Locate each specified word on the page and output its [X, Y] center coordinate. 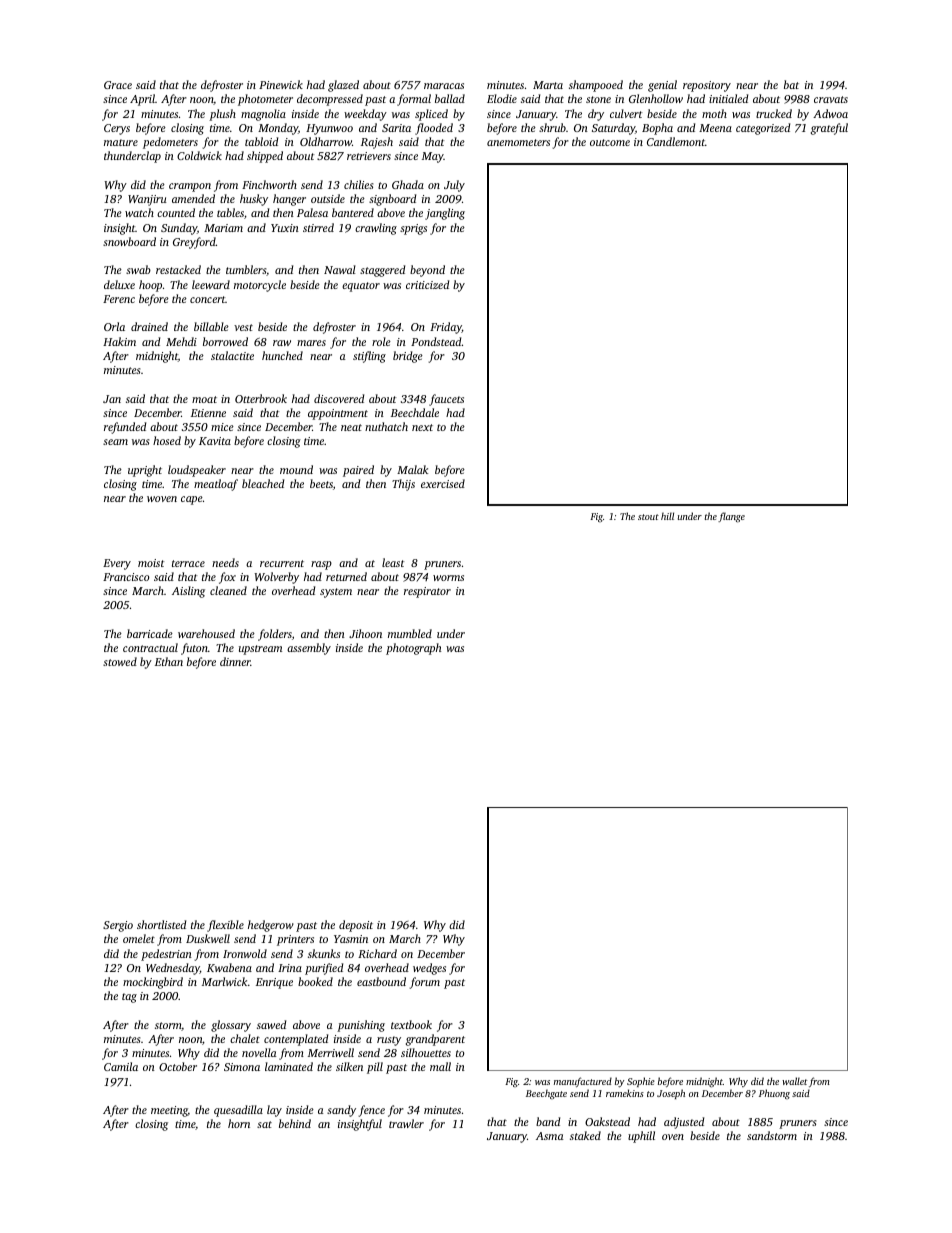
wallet [794, 1081]
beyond [427, 271]
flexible [225, 926]
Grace [118, 85]
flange [731, 517]
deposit [356, 926]
